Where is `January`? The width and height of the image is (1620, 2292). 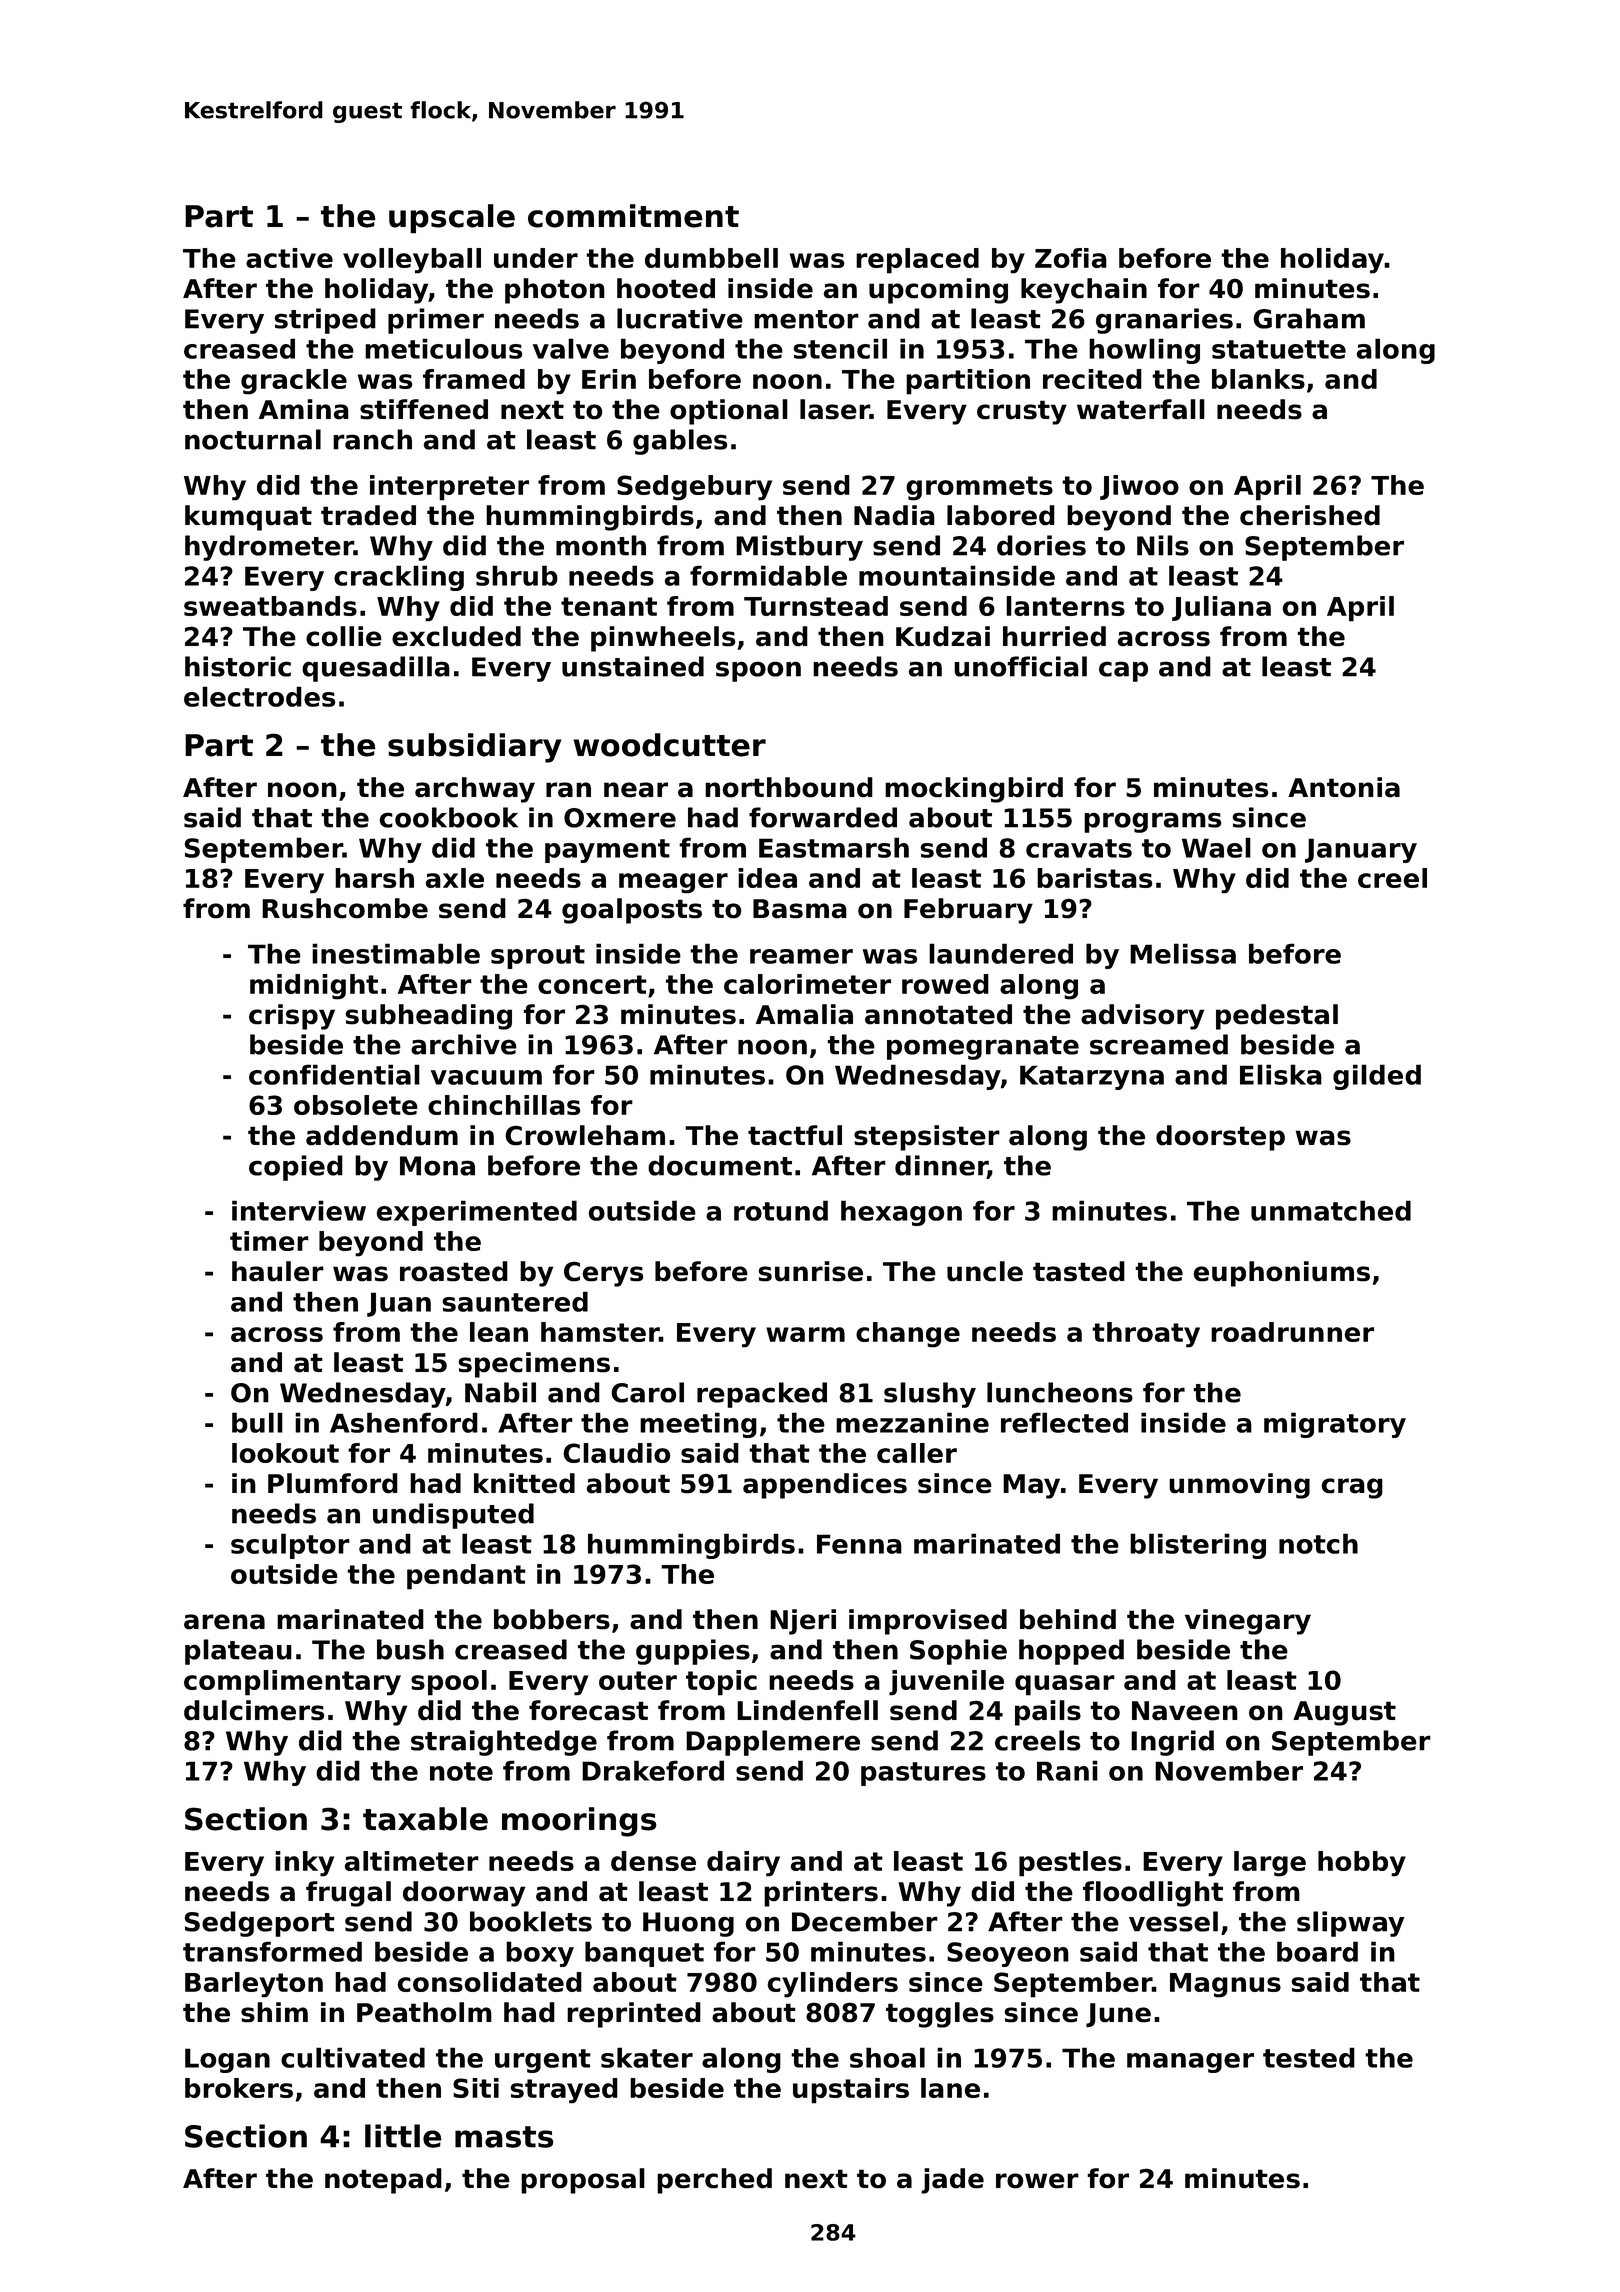
January is located at coordinates (1361, 850).
